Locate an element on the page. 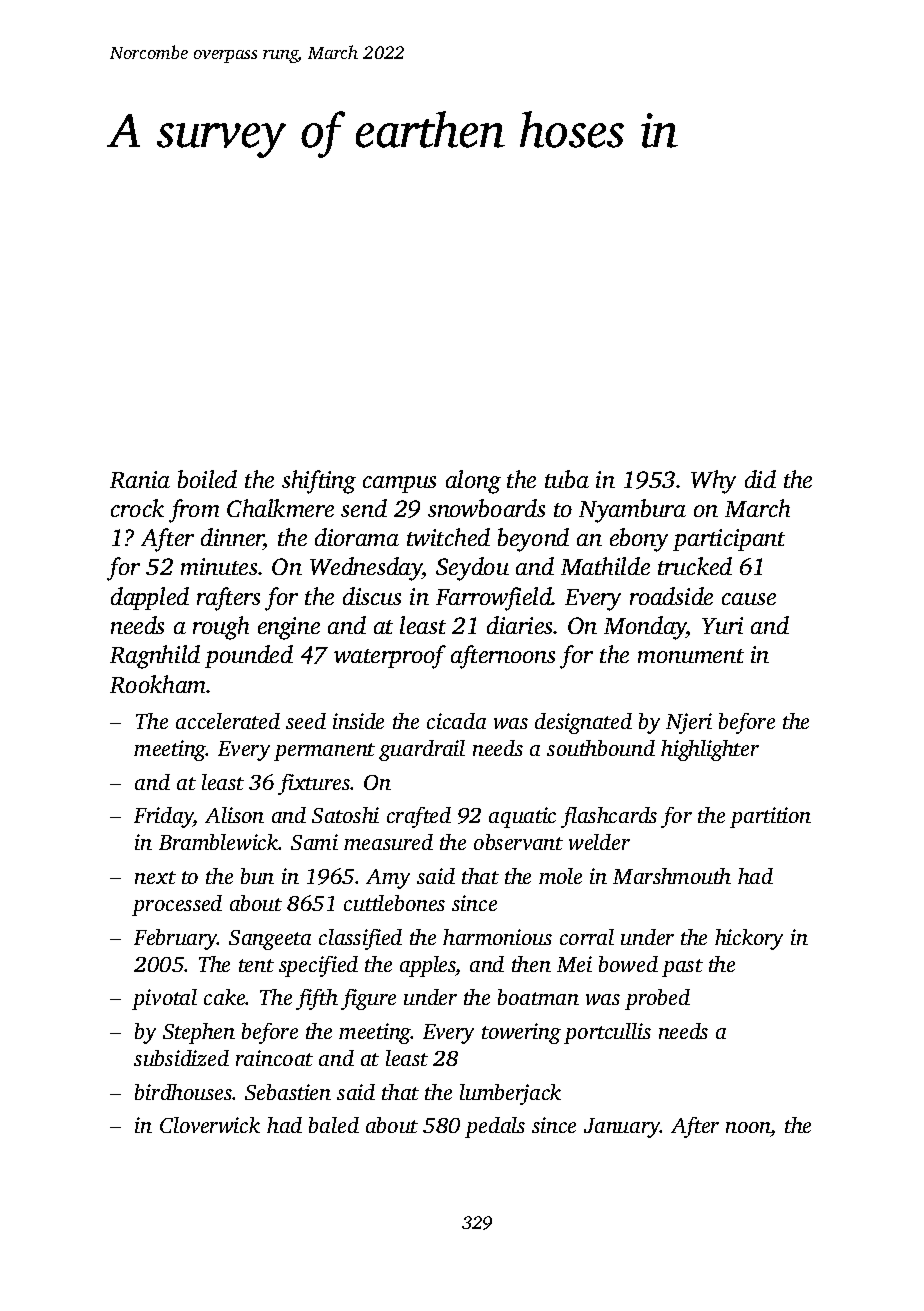  Wednesday is located at coordinates (366, 569).
